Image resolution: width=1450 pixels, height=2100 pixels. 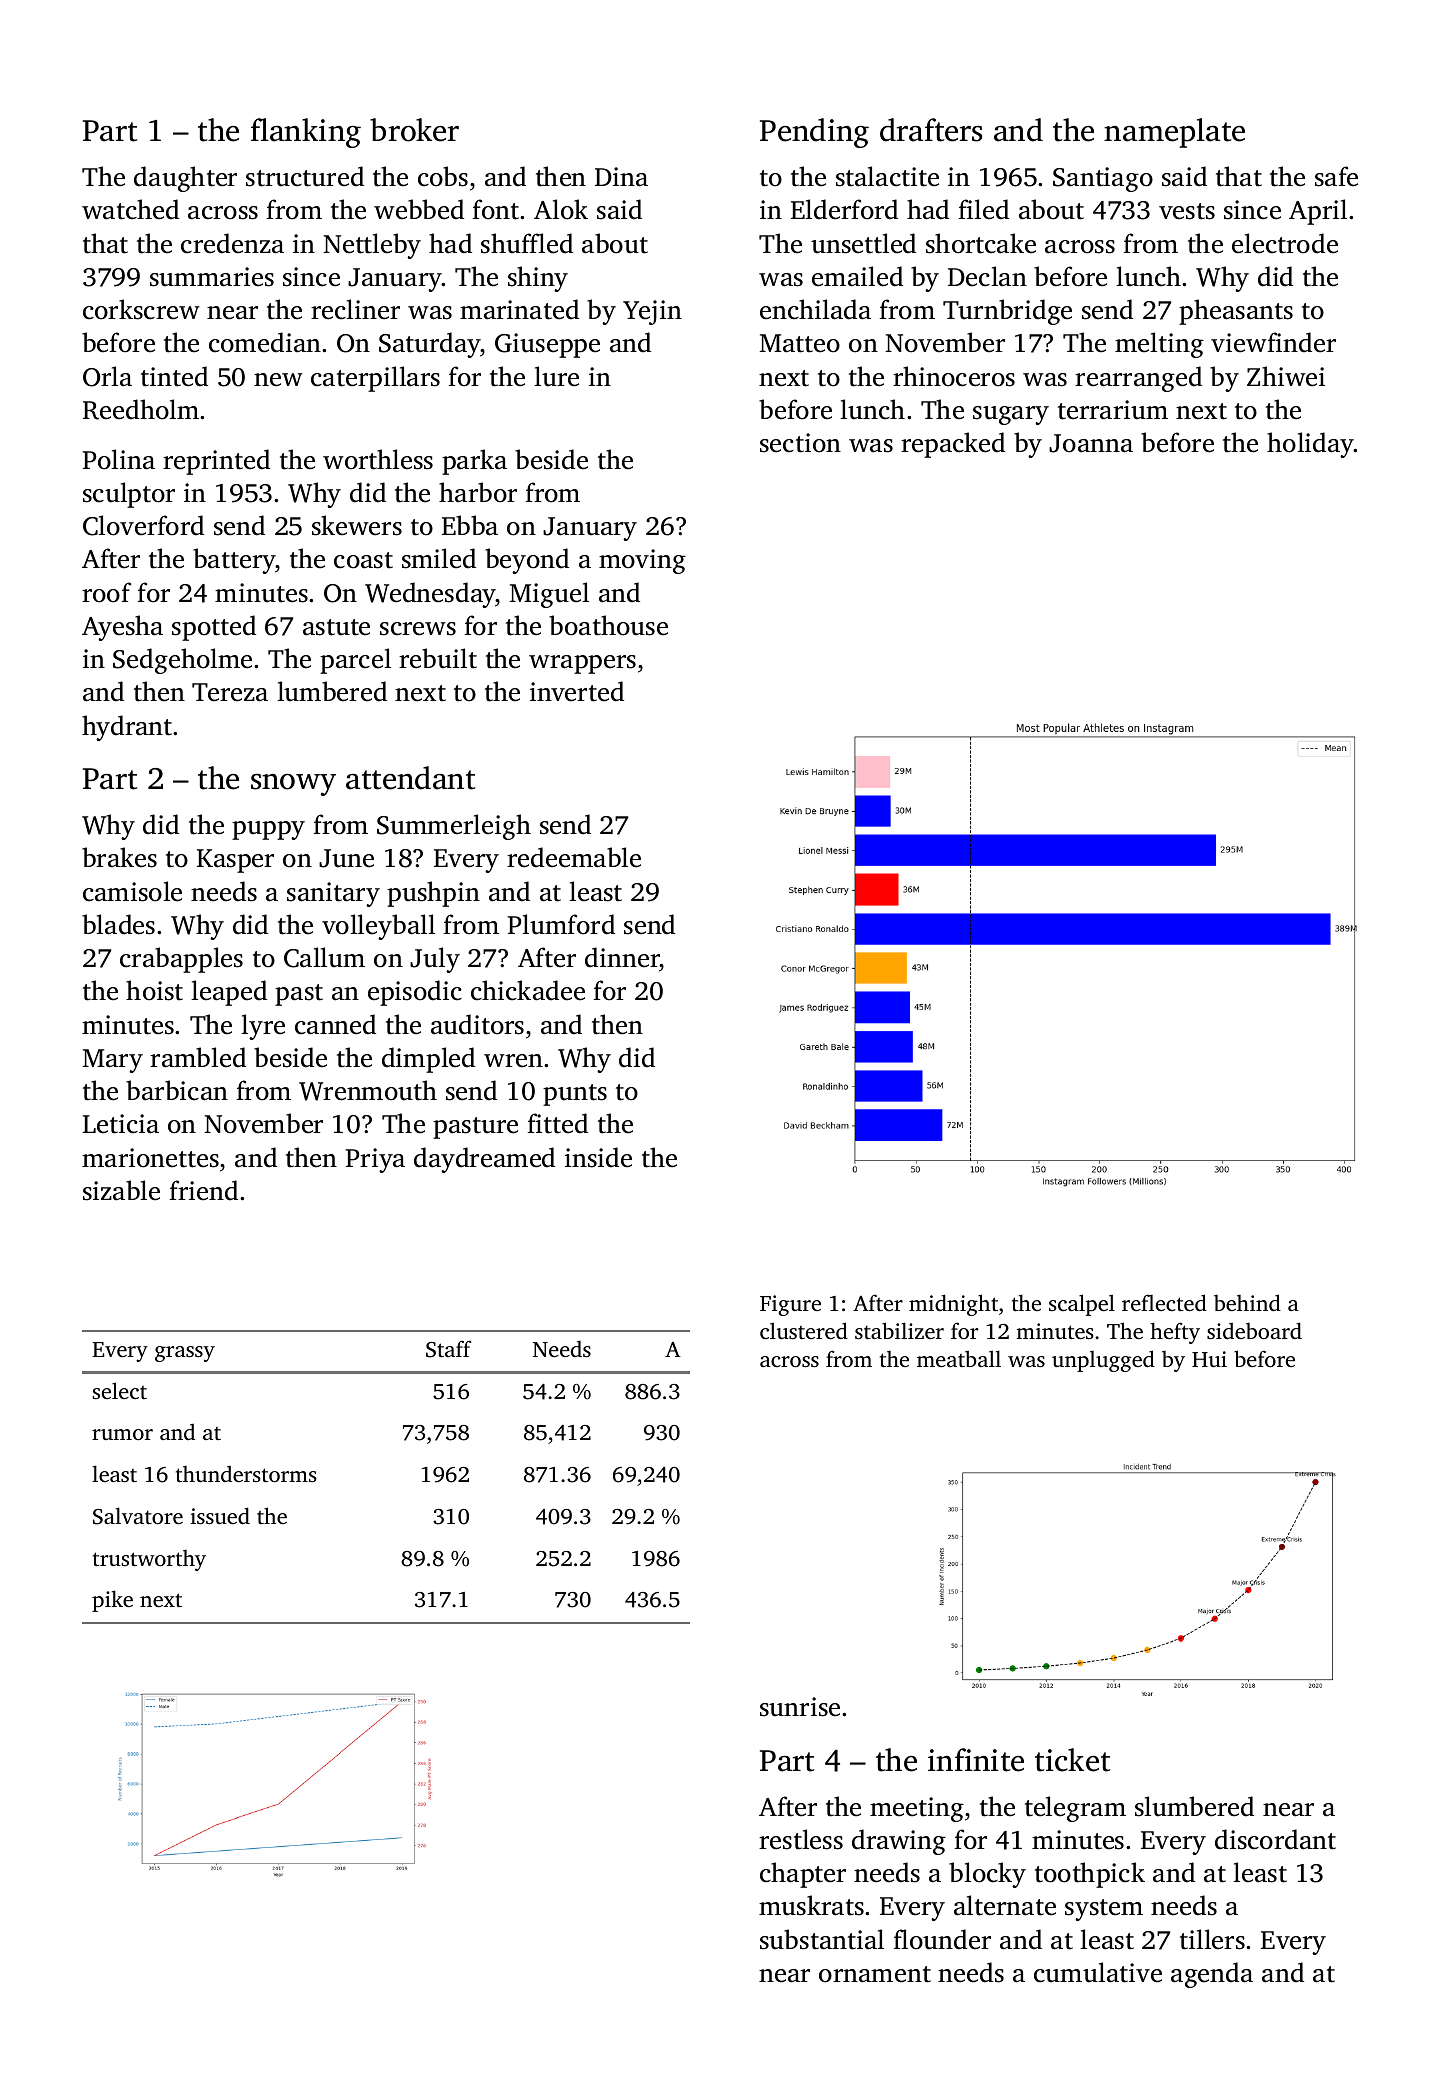 What do you see at coordinates (306, 133) in the document?
I see `flanking` at bounding box center [306, 133].
